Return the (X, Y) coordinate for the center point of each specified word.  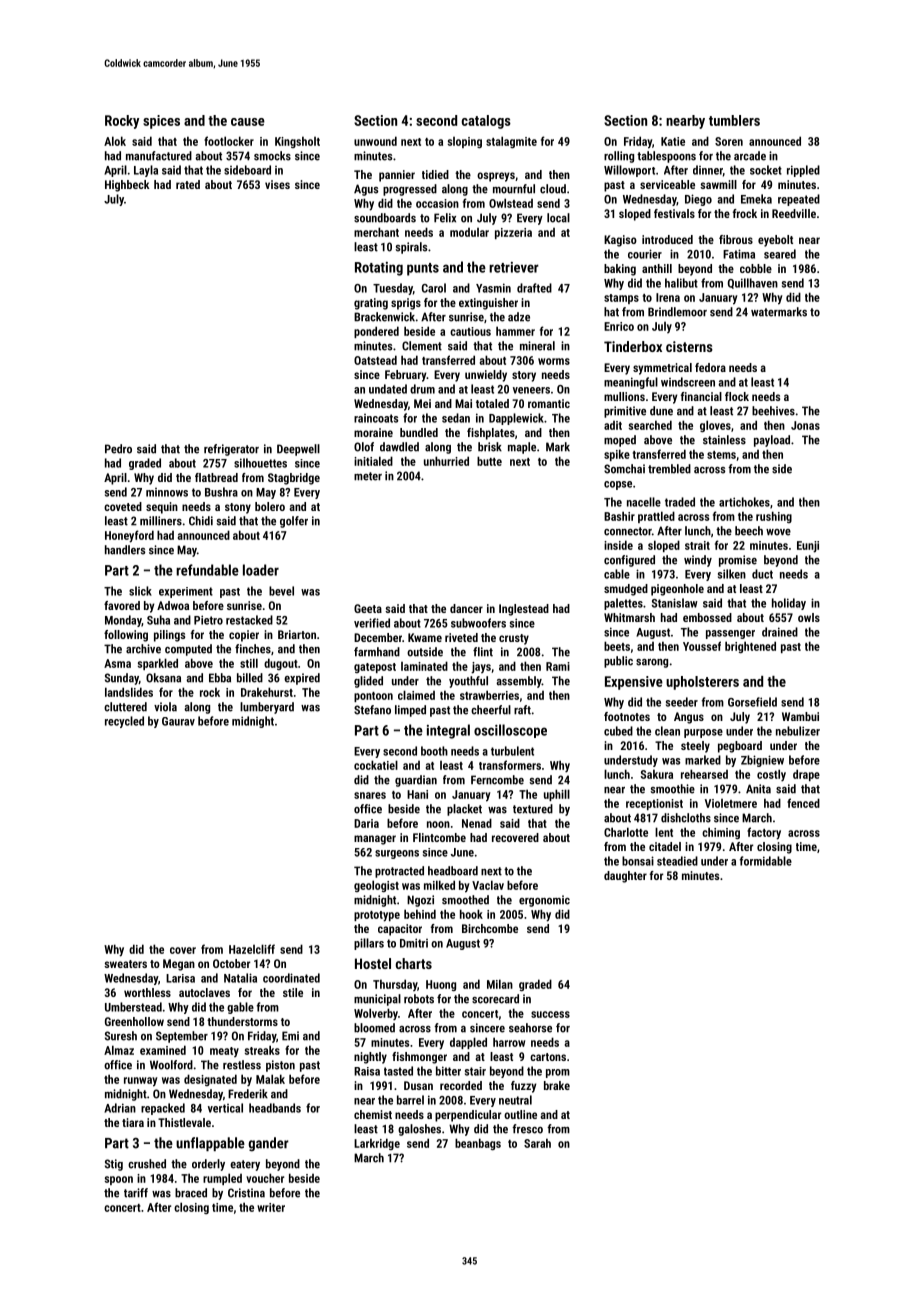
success (550, 1014)
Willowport (629, 171)
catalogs (486, 122)
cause (248, 122)
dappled (468, 1043)
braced (191, 1193)
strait (697, 545)
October (231, 963)
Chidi (201, 521)
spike (617, 455)
